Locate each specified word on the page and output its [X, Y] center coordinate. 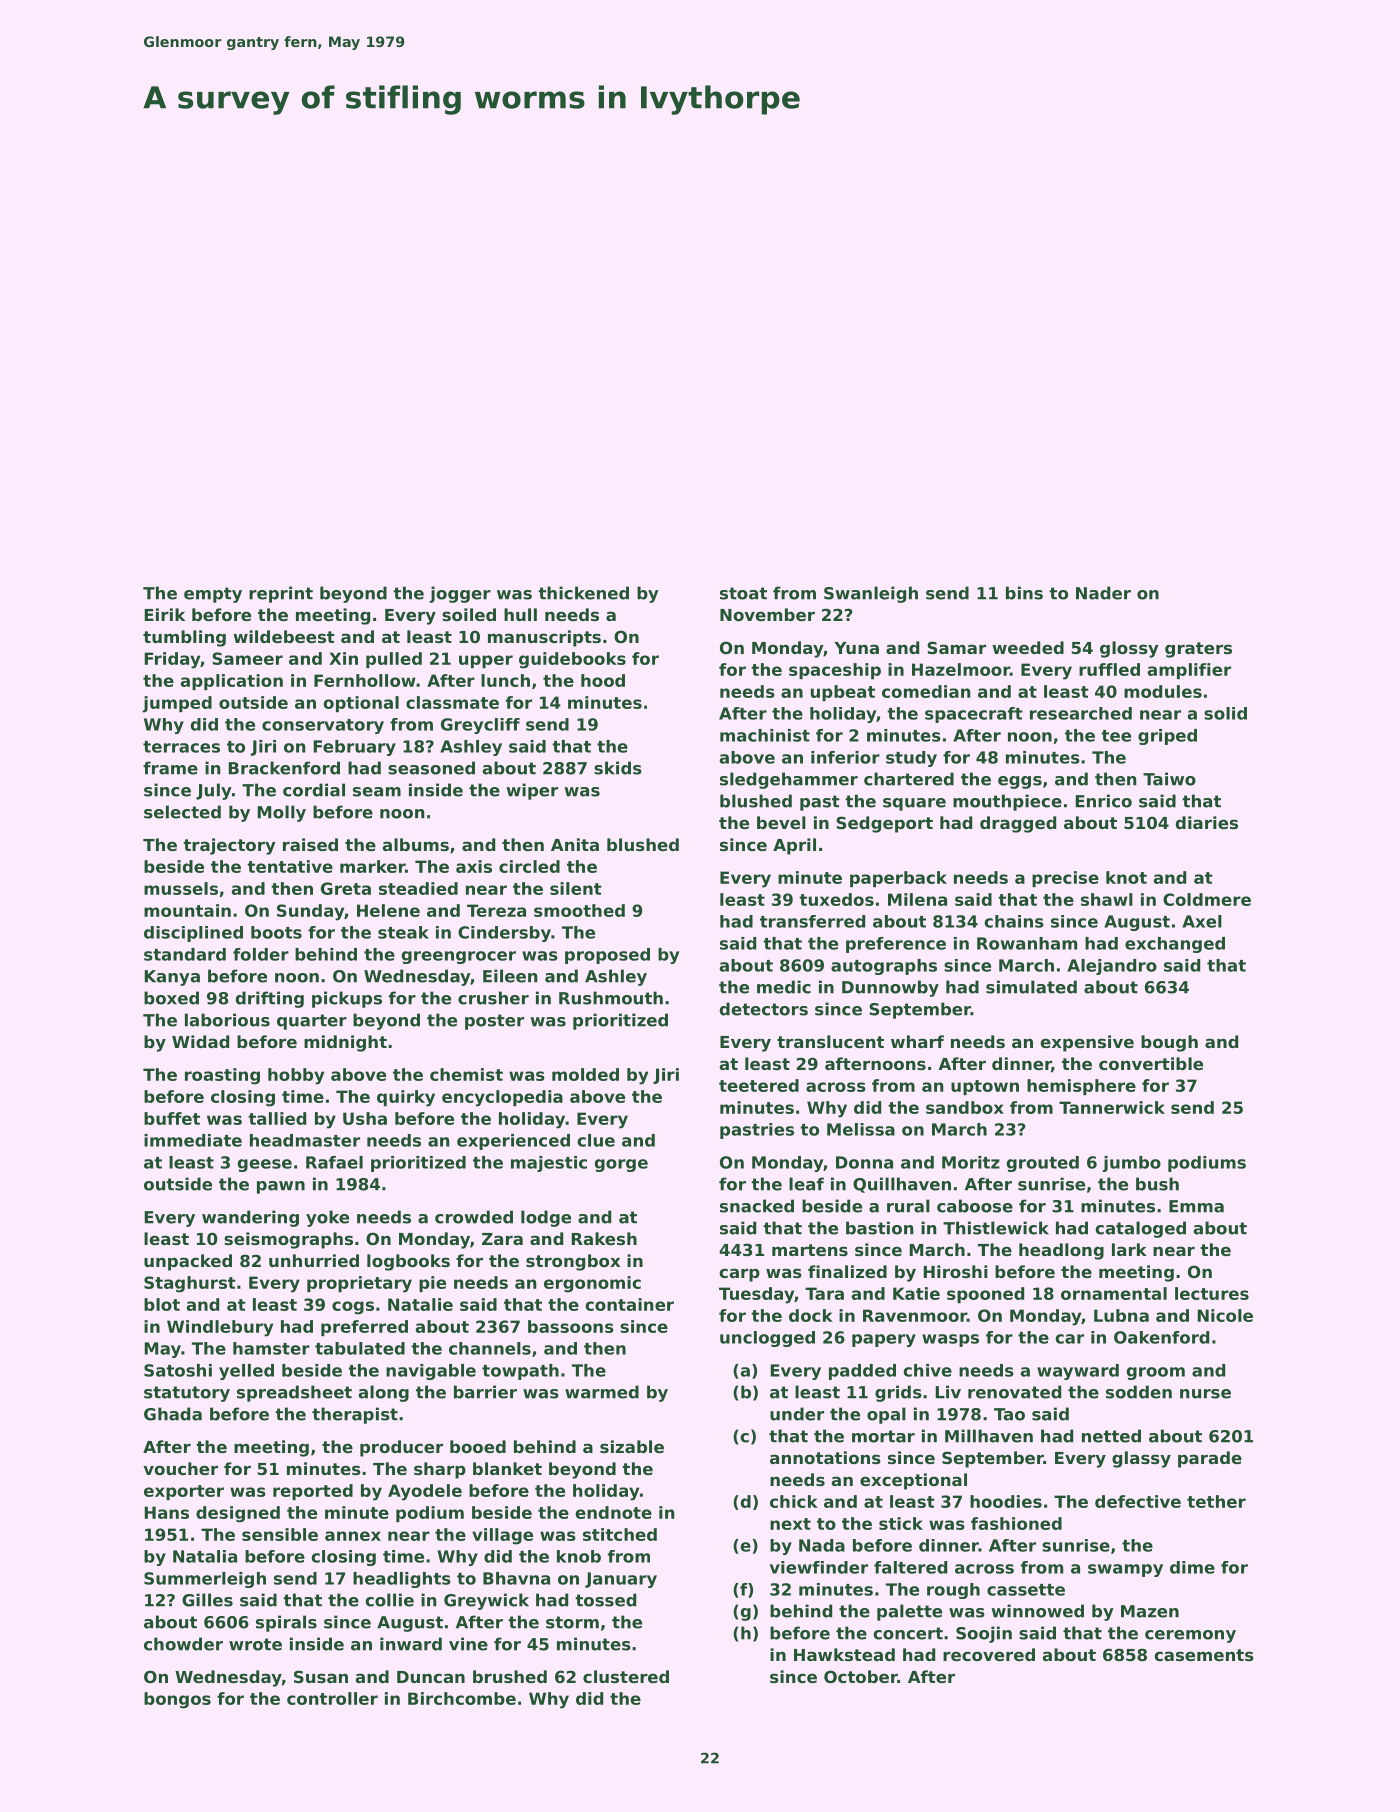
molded [585, 1074]
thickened [583, 593]
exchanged [1175, 945]
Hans [167, 1512]
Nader [1103, 593]
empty [213, 595]
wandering [250, 1218]
